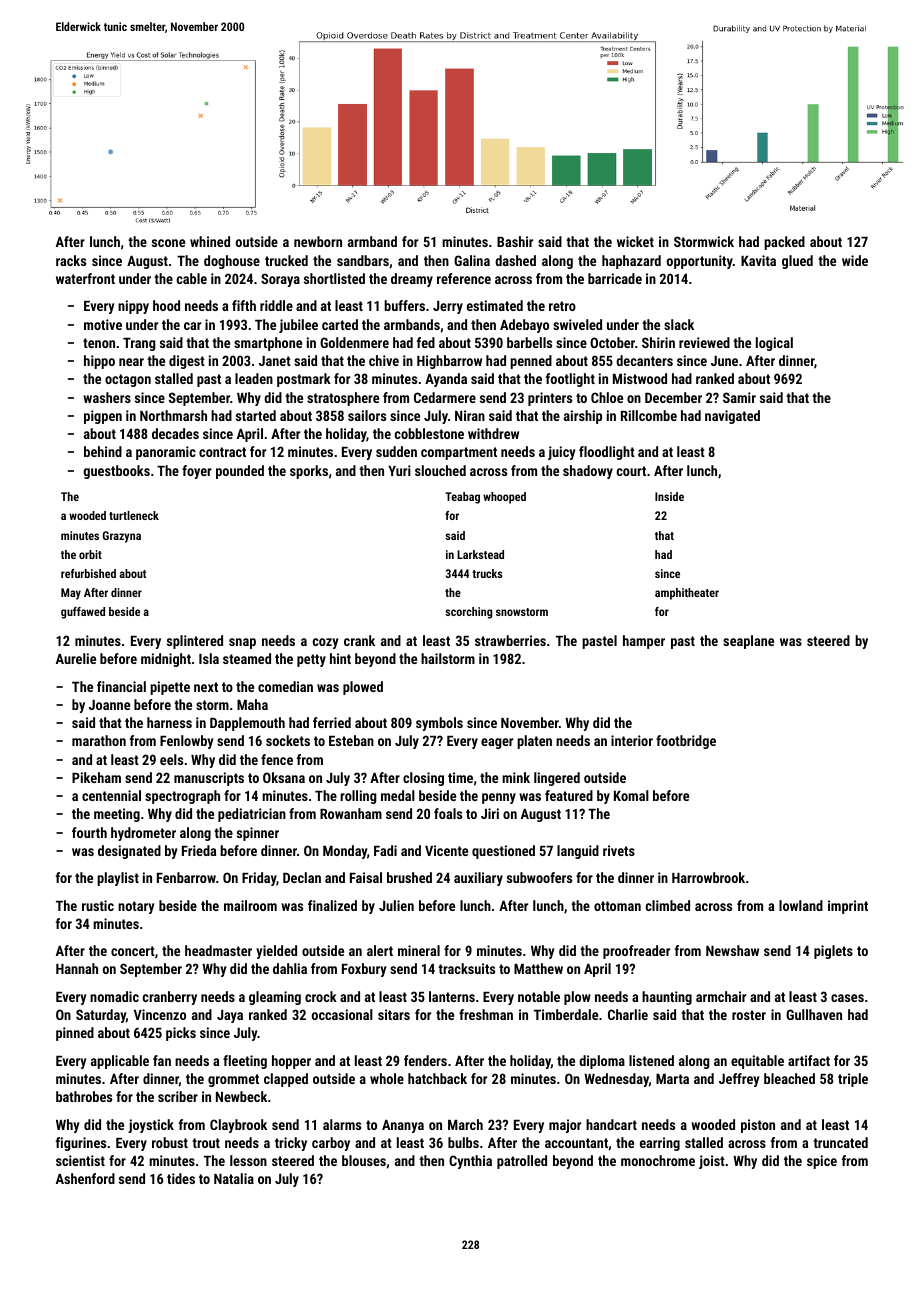  Describe the element at coordinates (419, 950) in the screenshot. I see `mineral` at that location.
